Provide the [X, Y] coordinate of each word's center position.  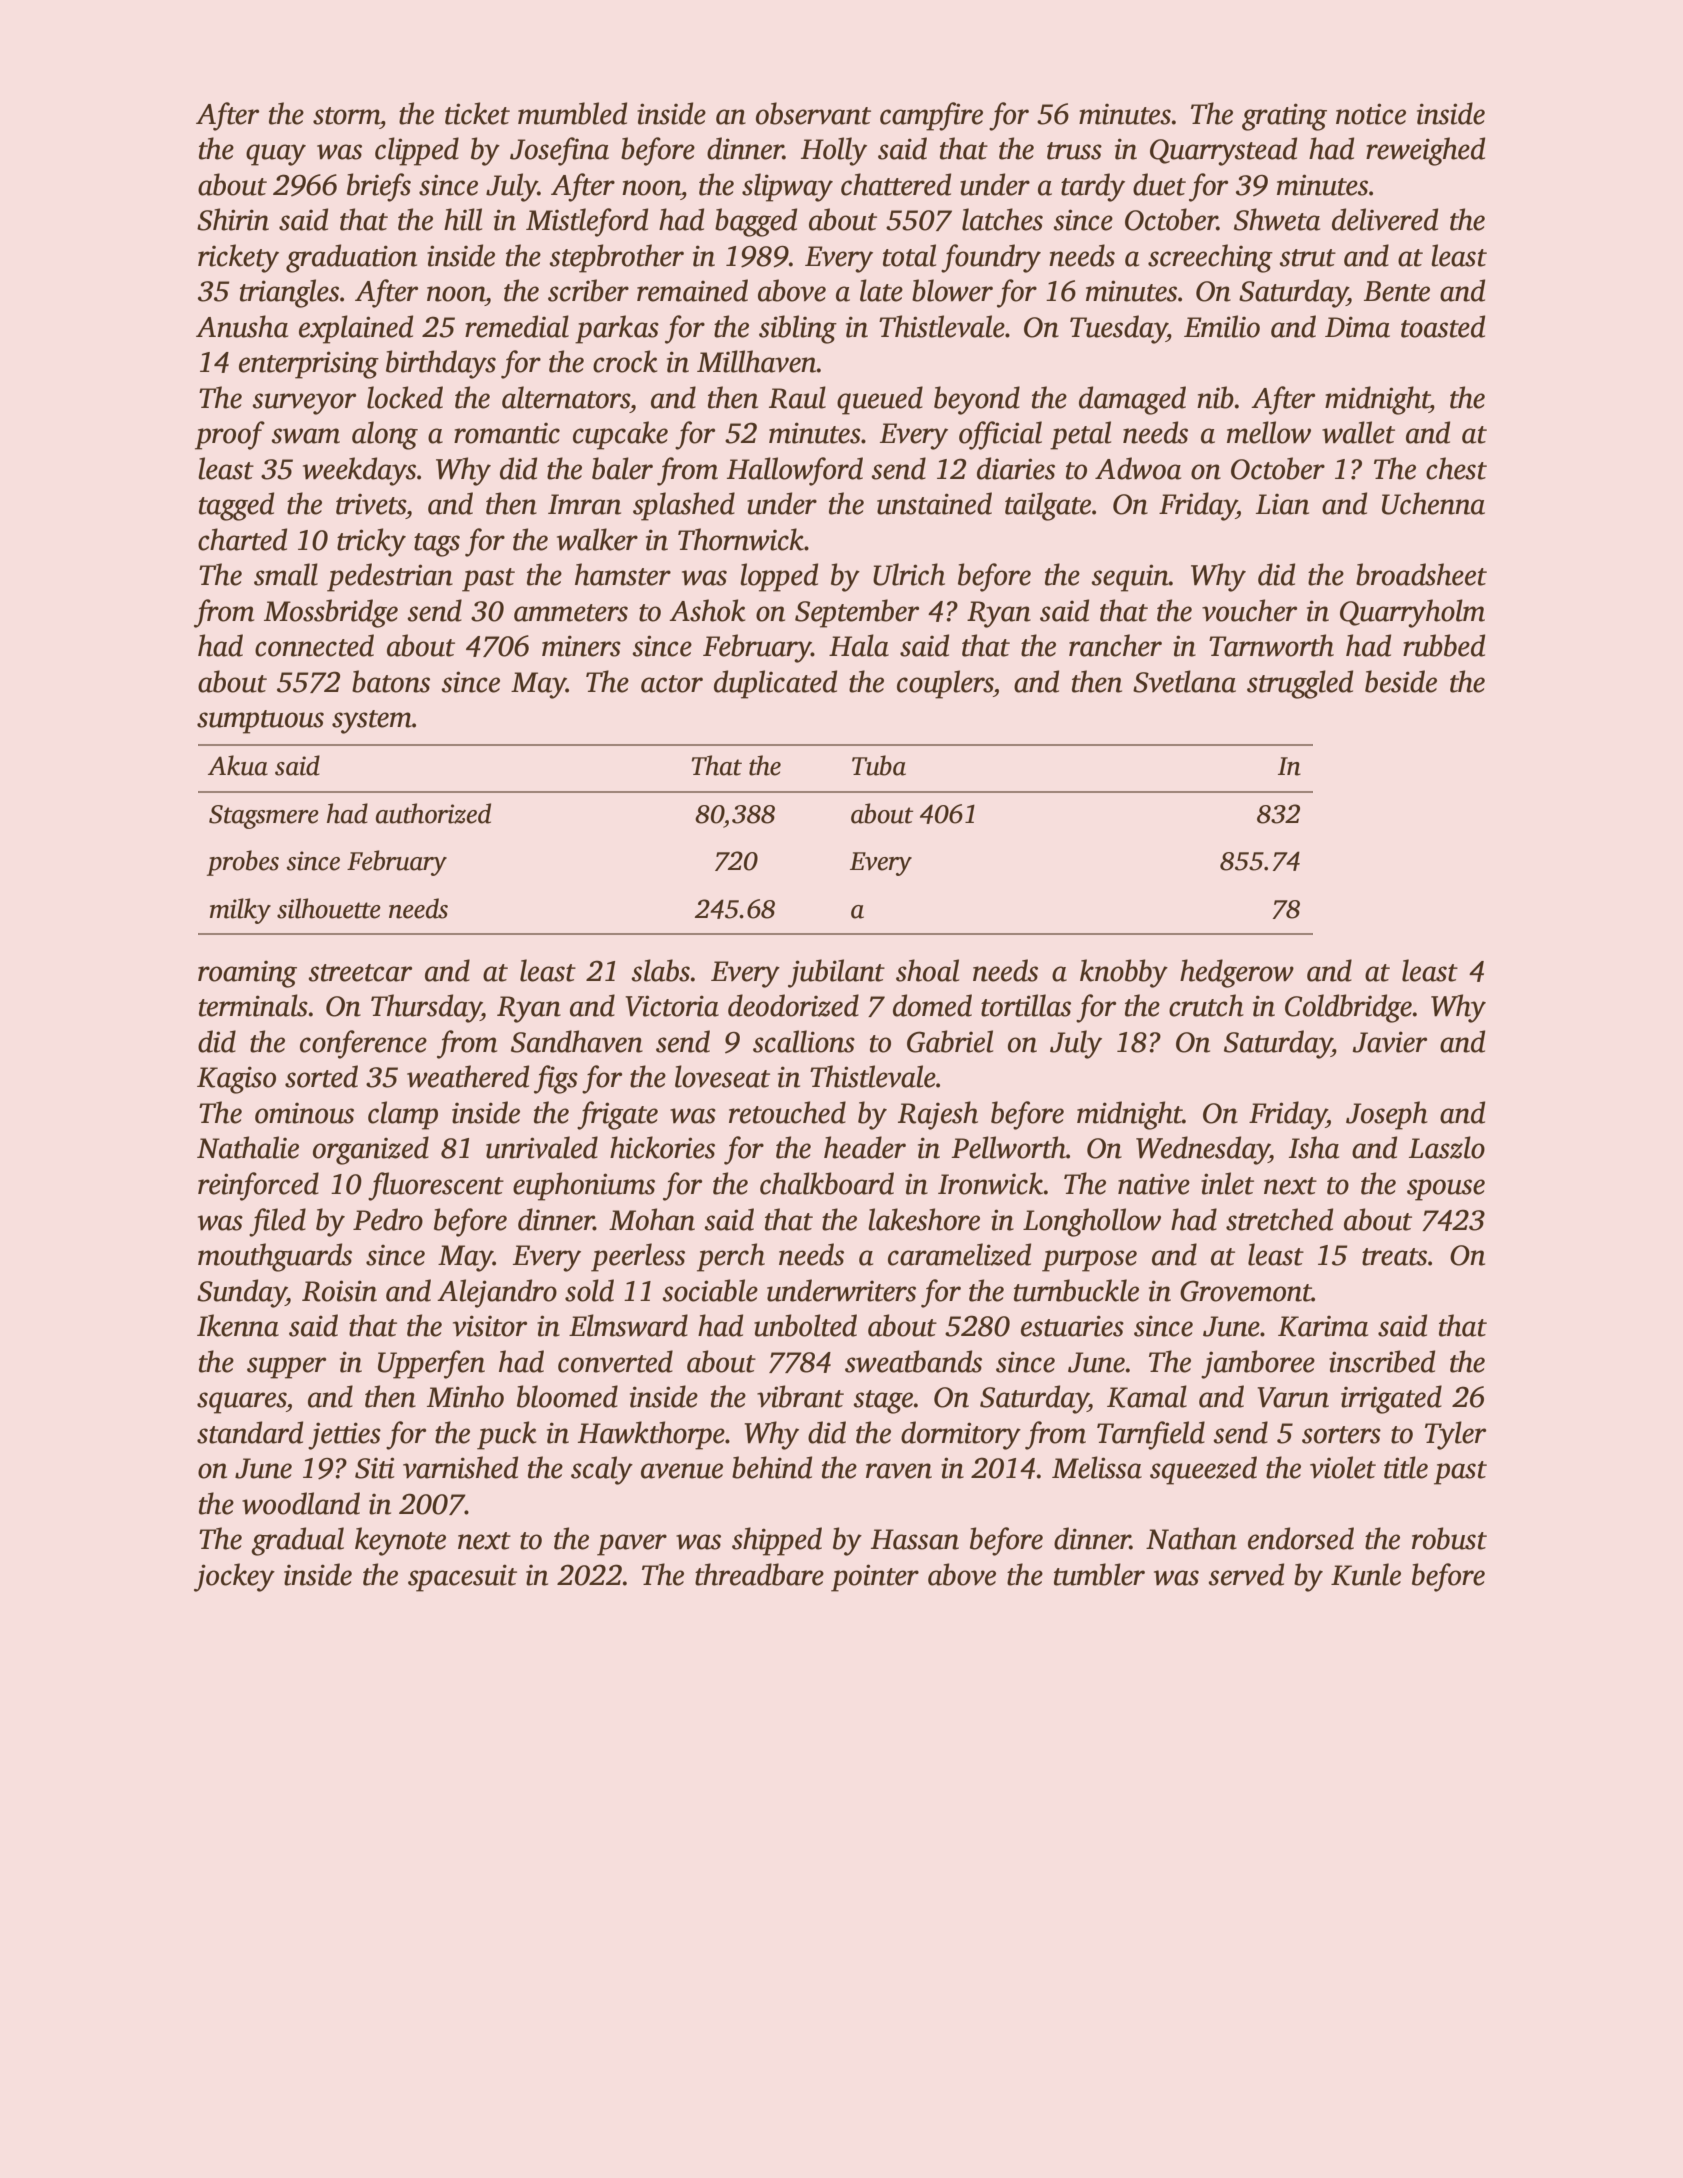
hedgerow [1237, 973]
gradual [297, 1541]
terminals [253, 1005]
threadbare [759, 1574]
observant [813, 113]
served [1246, 1574]
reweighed [1425, 151]
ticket [477, 113]
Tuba [879, 765]
